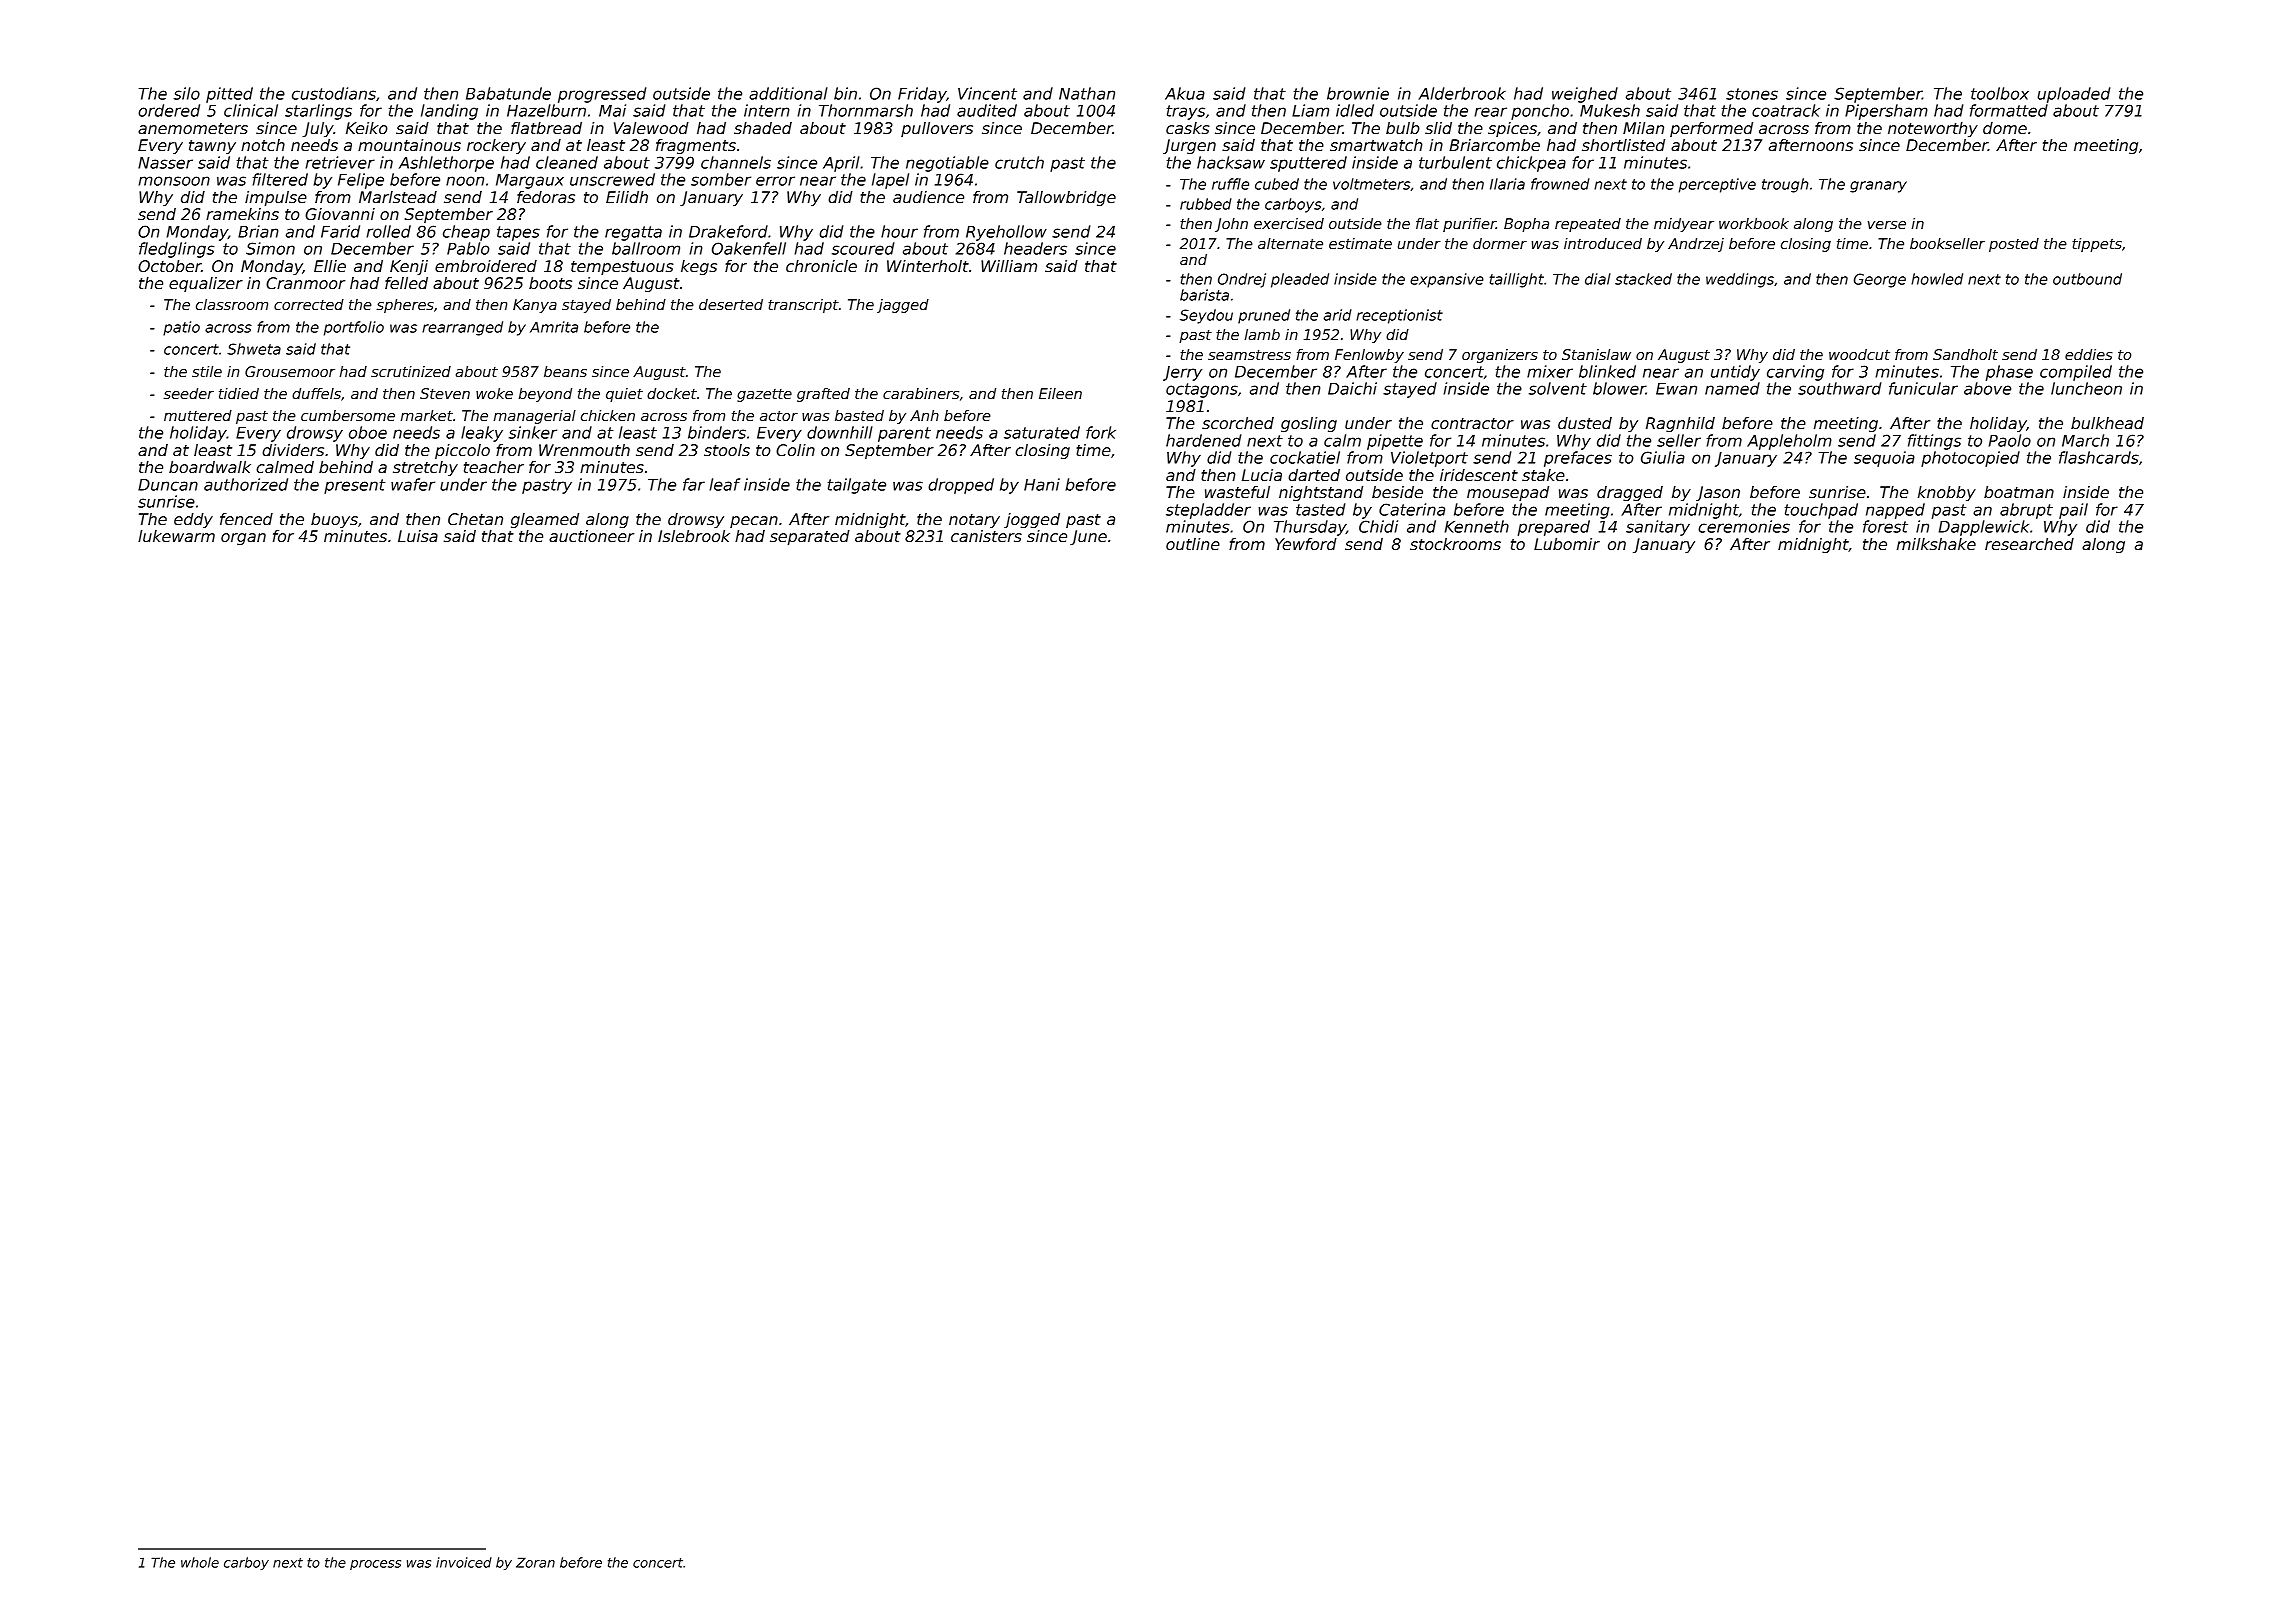  I want to click on whole, so click(200, 1562).
